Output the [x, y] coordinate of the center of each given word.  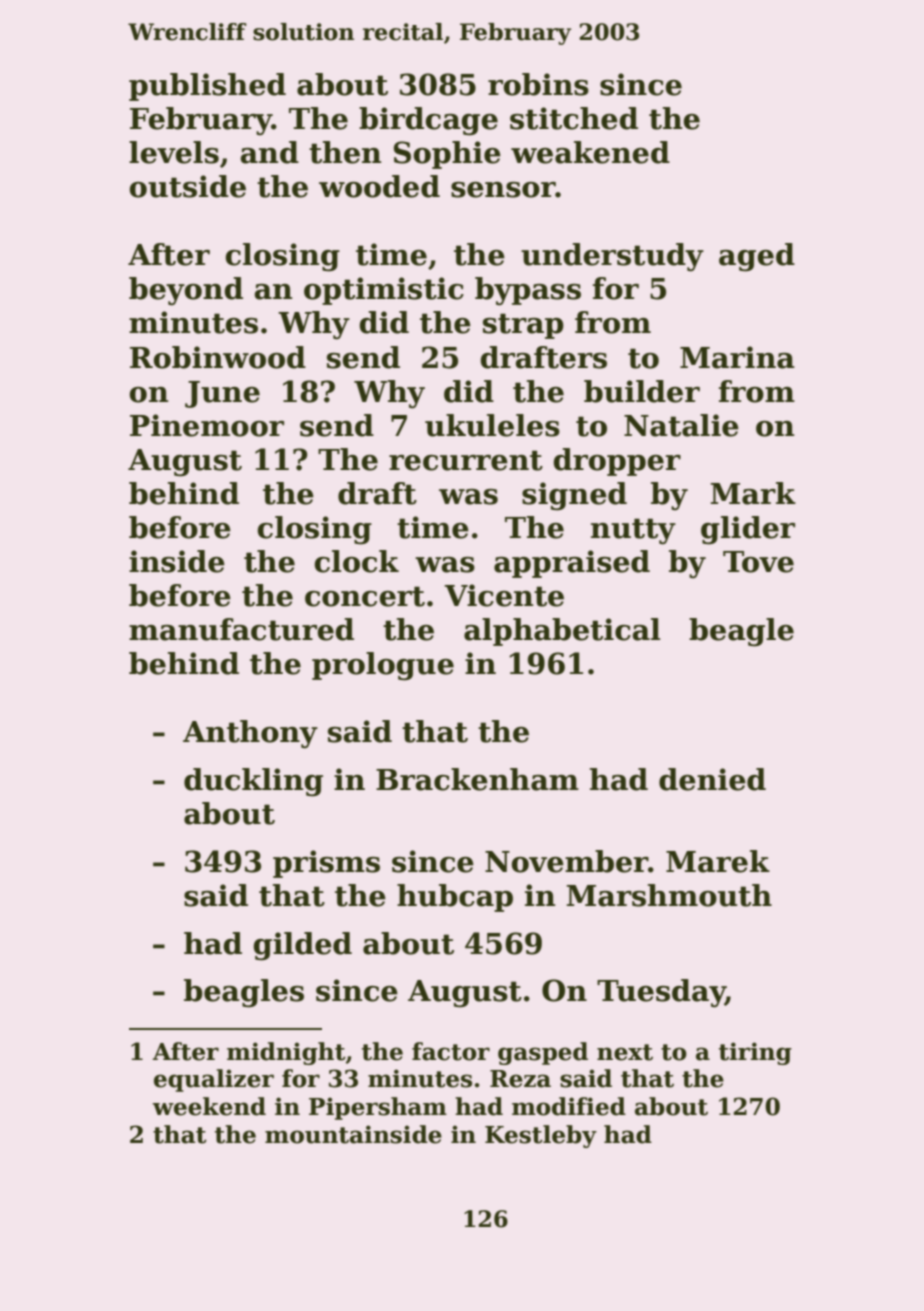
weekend [209, 1106]
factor [451, 1051]
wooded [379, 186]
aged [757, 257]
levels [174, 152]
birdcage [428, 121]
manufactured [241, 629]
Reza [520, 1079]
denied [712, 779]
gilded [302, 946]
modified [569, 1106]
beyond [186, 291]
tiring [755, 1053]
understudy [612, 257]
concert [365, 596]
